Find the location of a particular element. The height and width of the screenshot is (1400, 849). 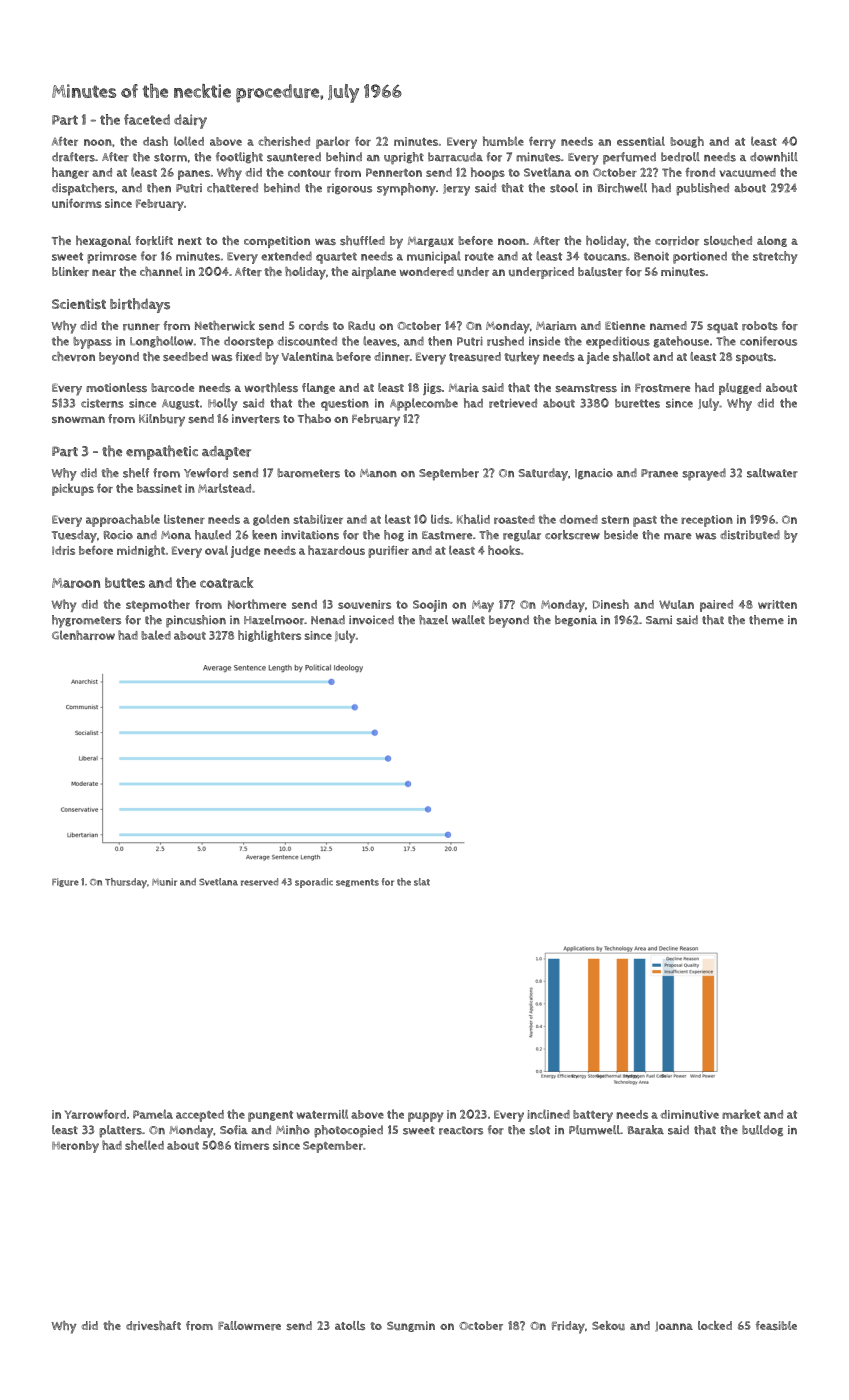

reactors is located at coordinates (461, 1130).
